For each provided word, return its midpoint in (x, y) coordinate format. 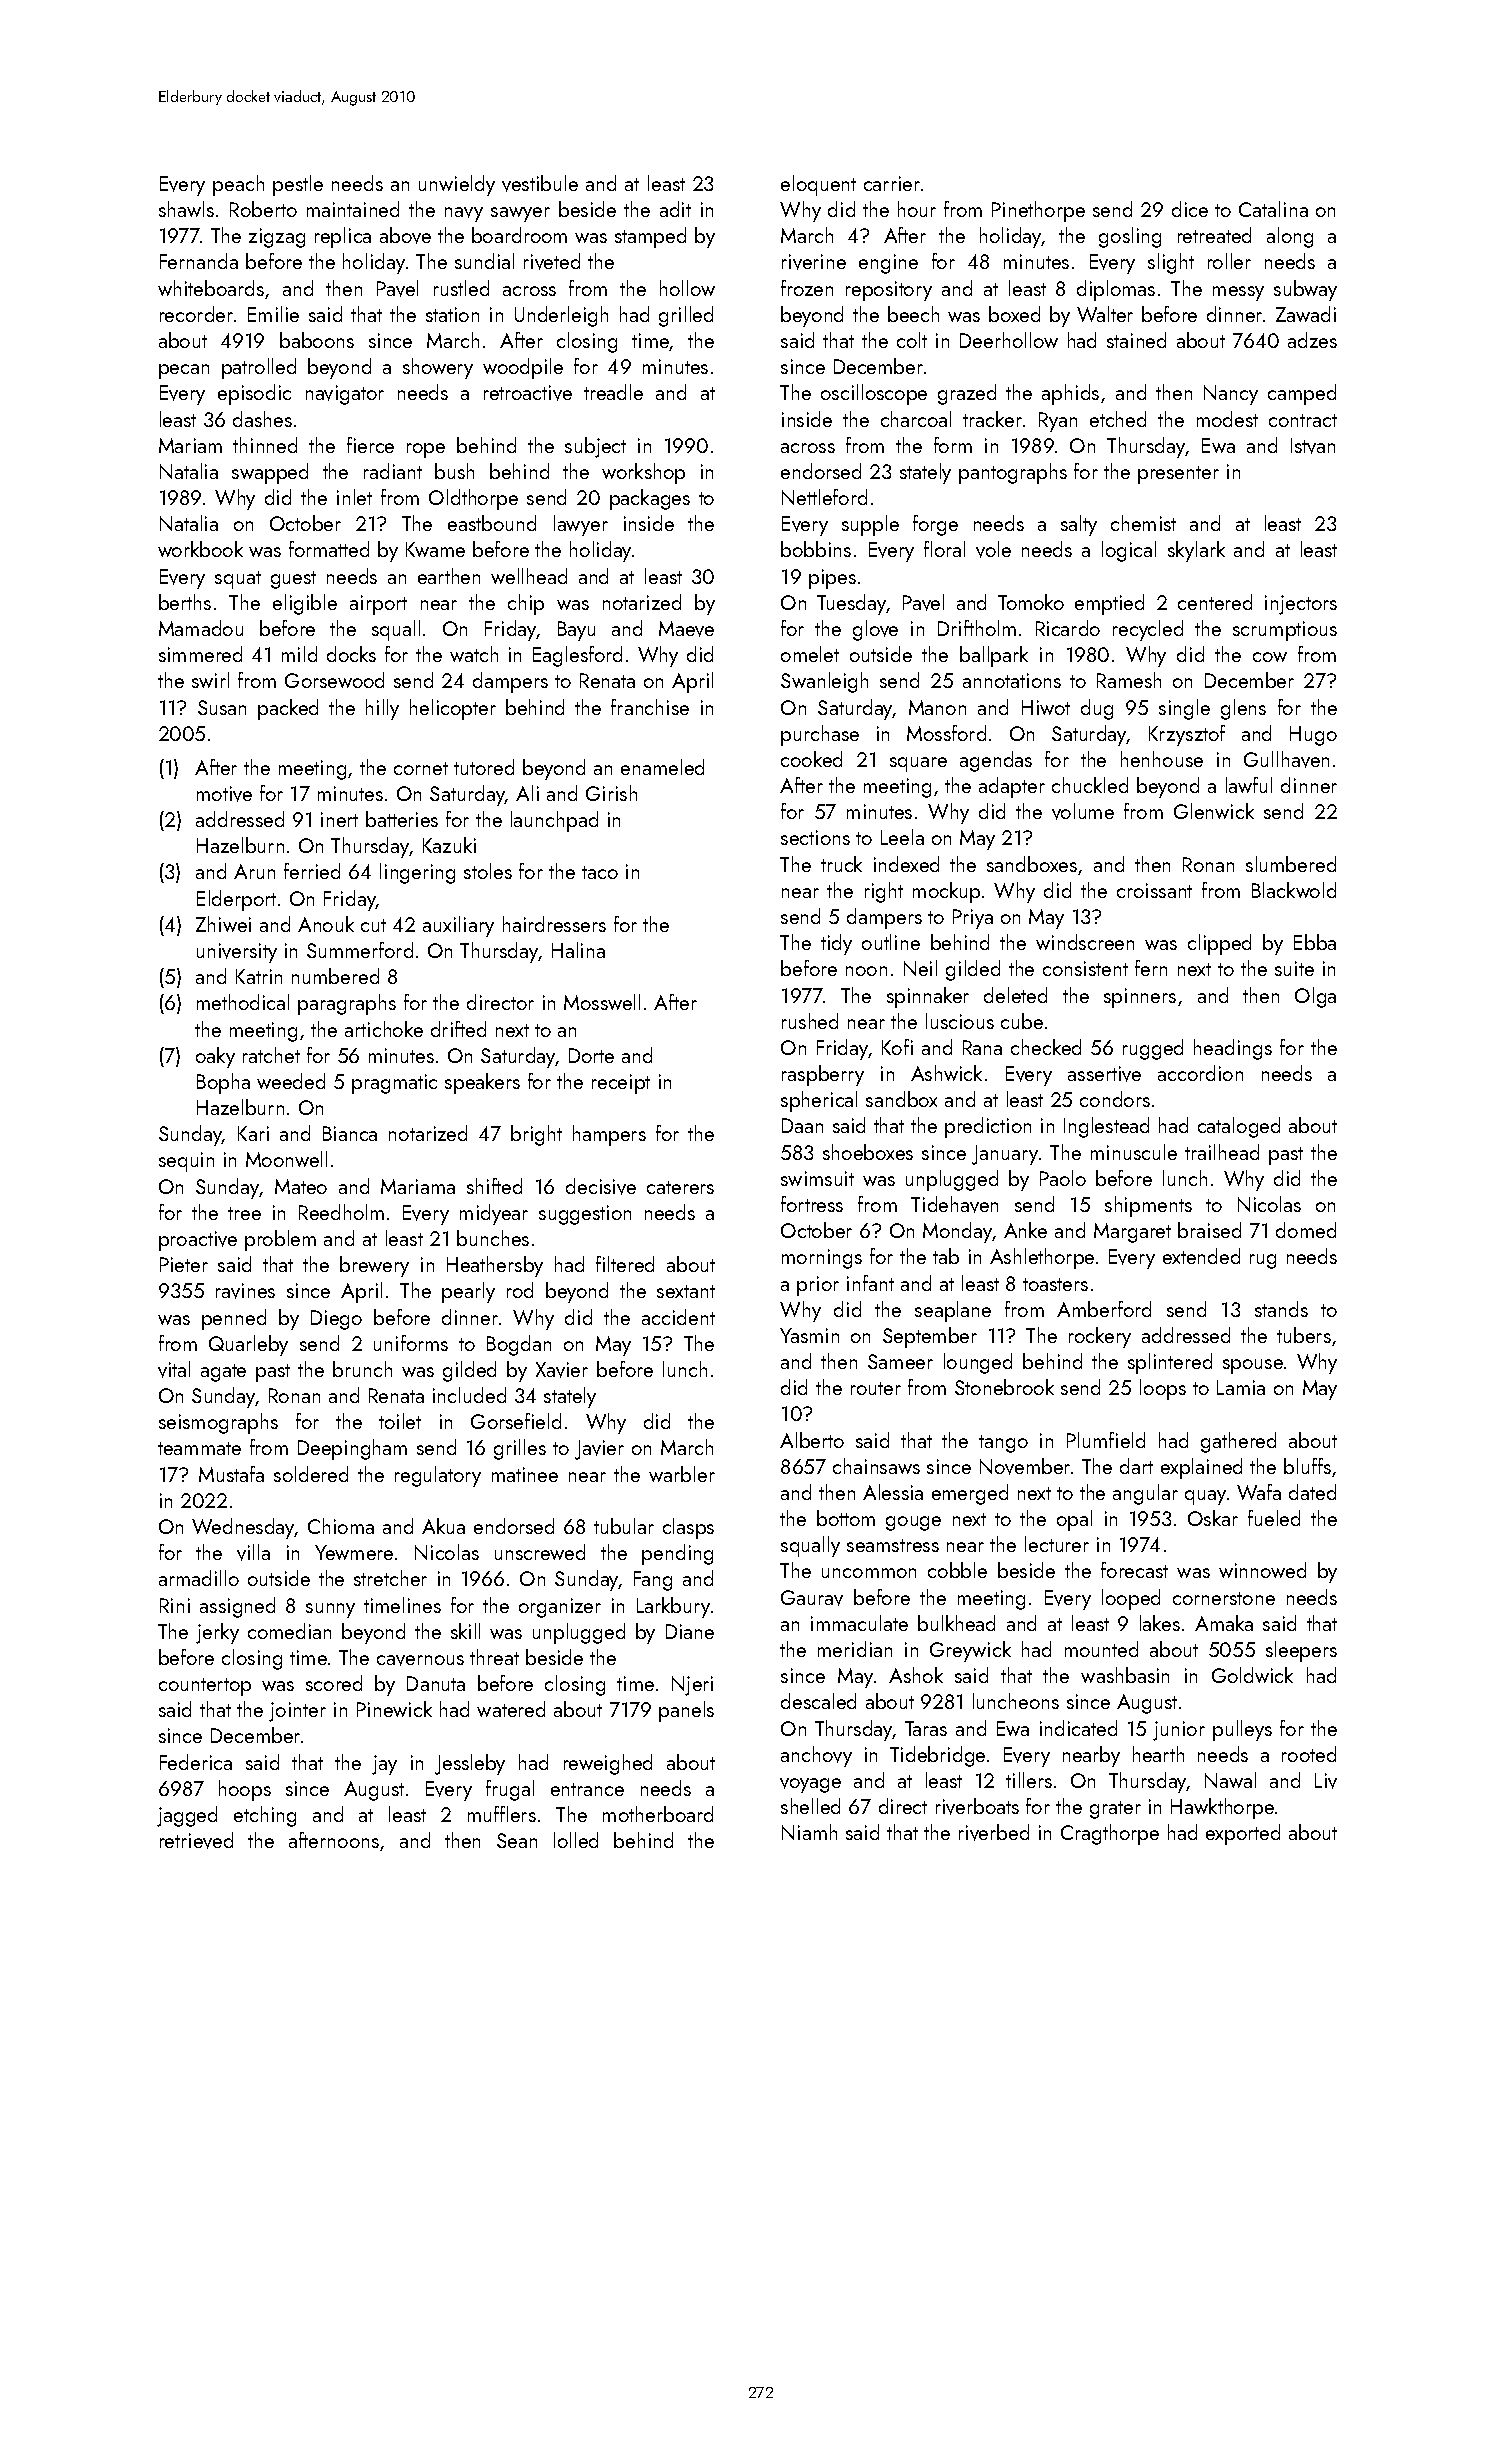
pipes (832, 579)
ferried (312, 871)
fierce (370, 445)
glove (875, 630)
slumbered (1291, 864)
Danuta (436, 1683)
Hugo (1313, 736)
